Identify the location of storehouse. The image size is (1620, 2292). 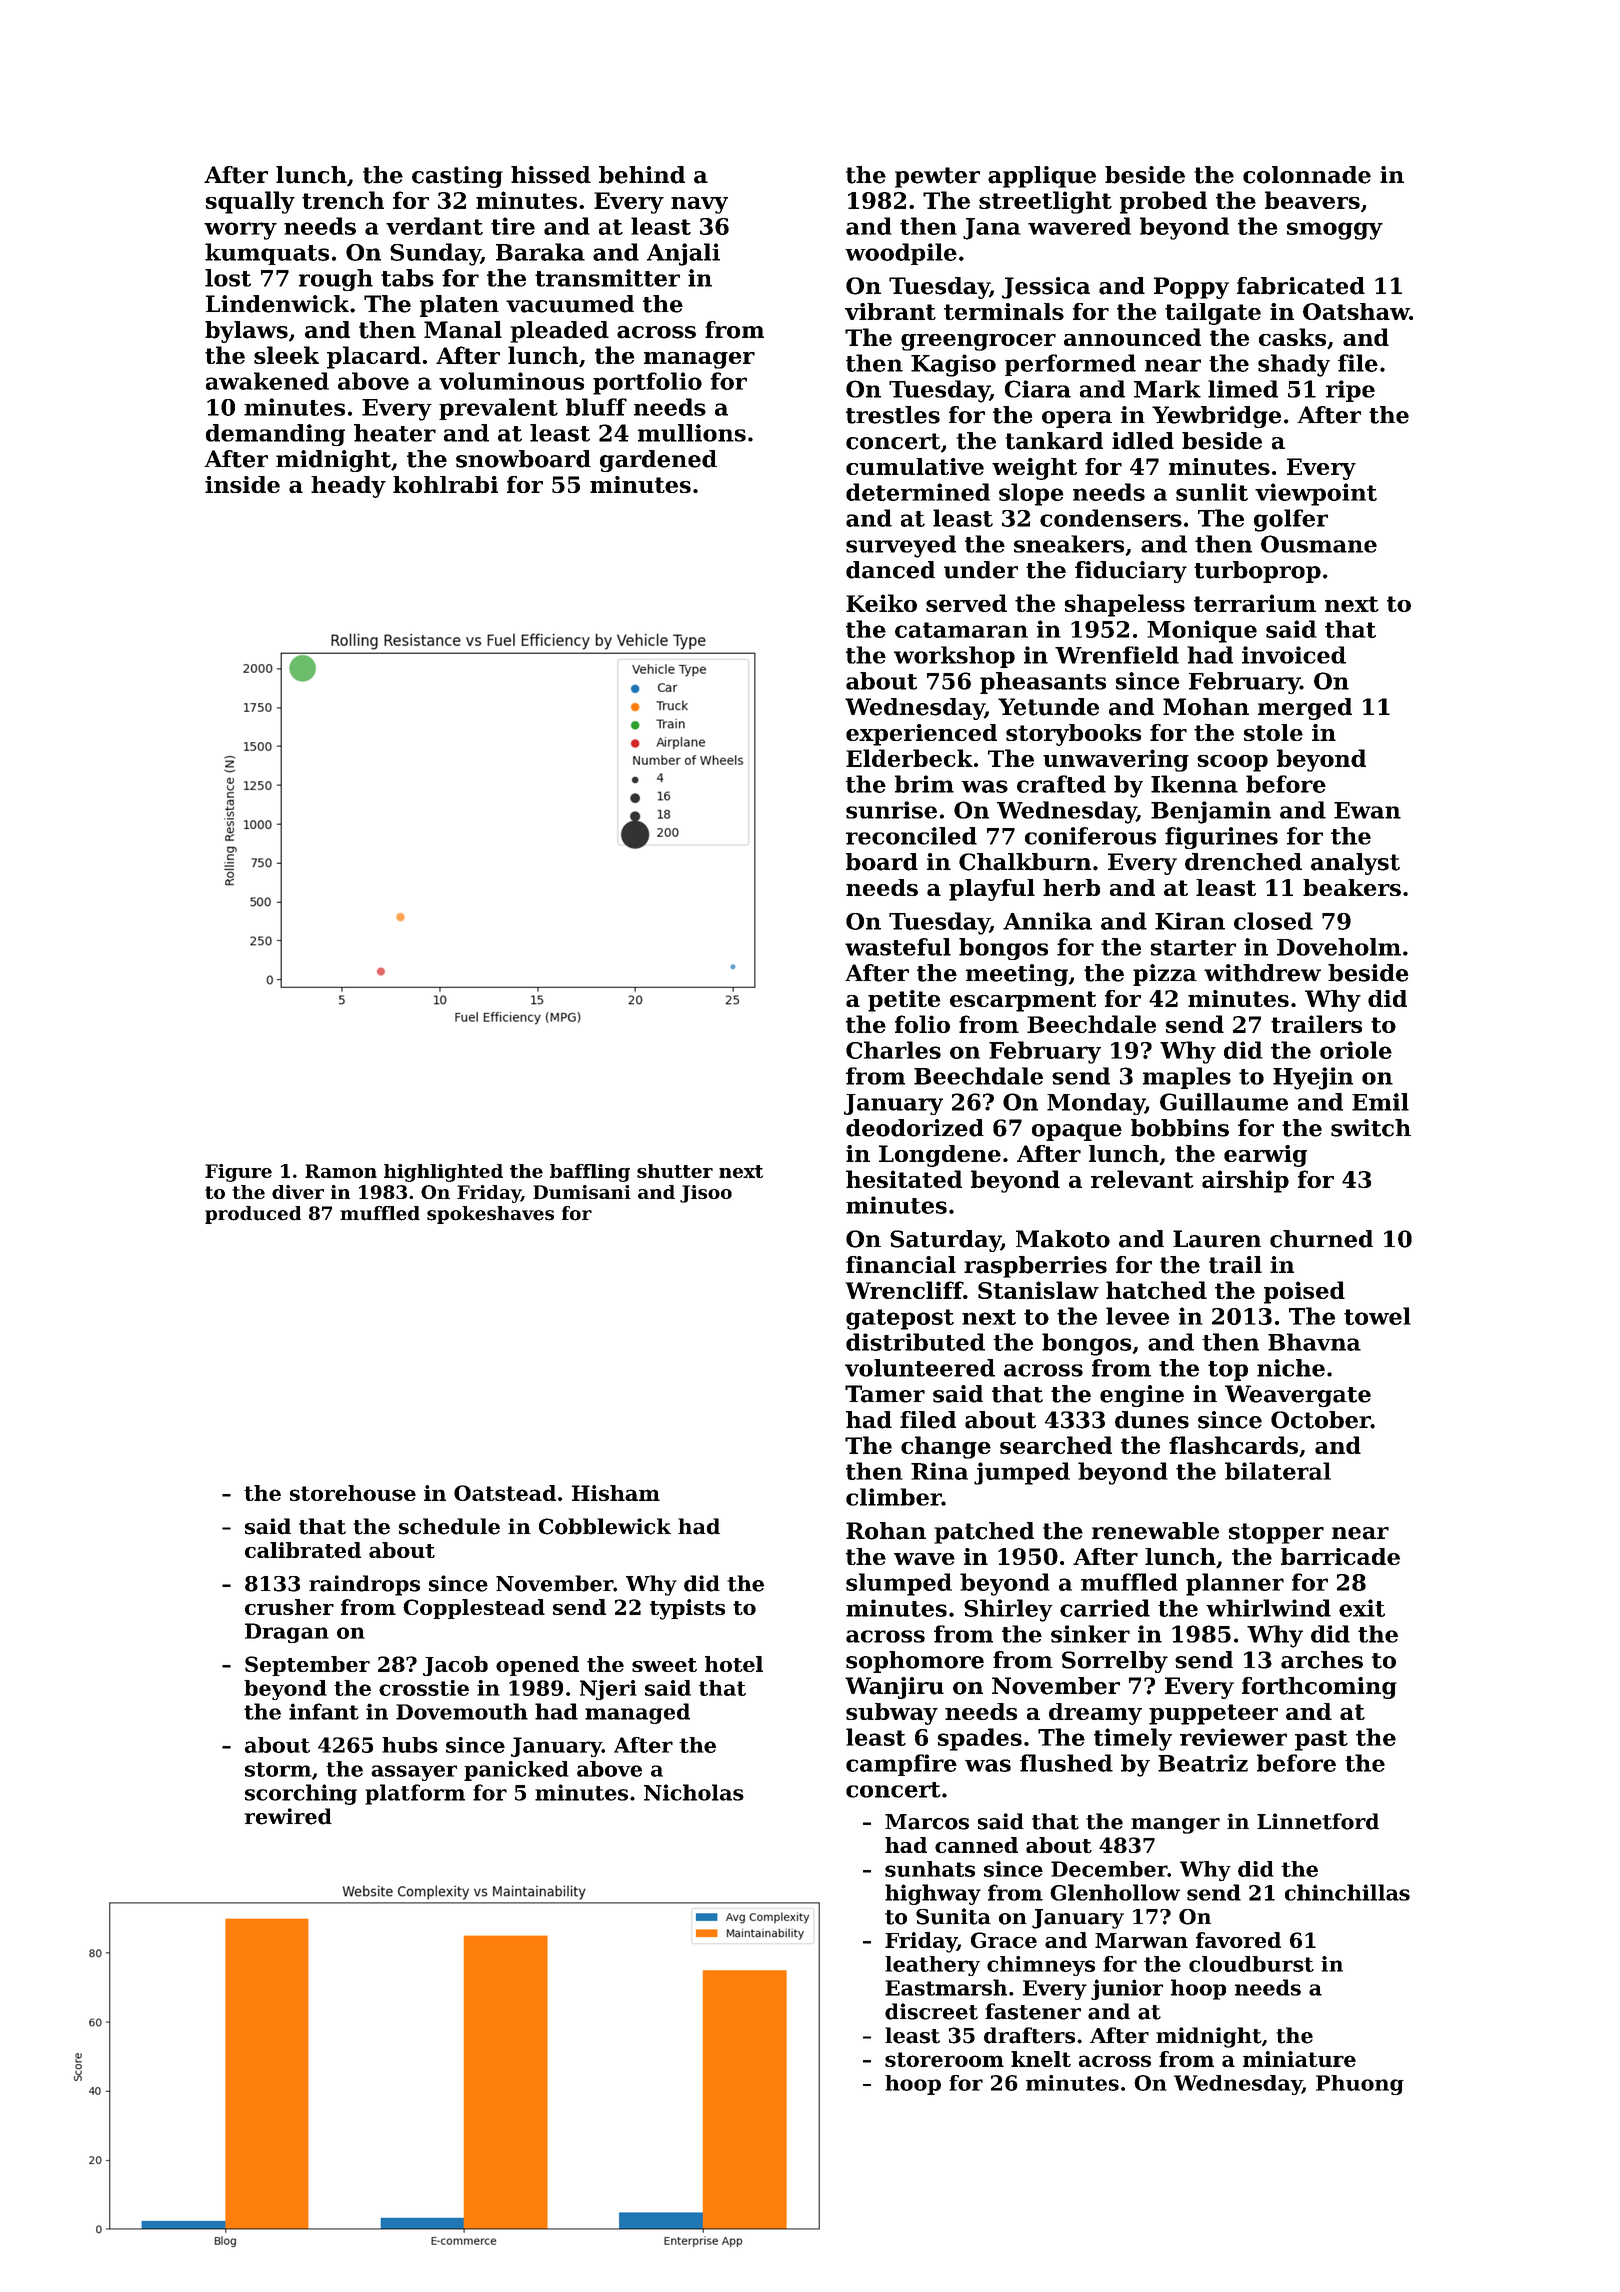
(353, 1493).
